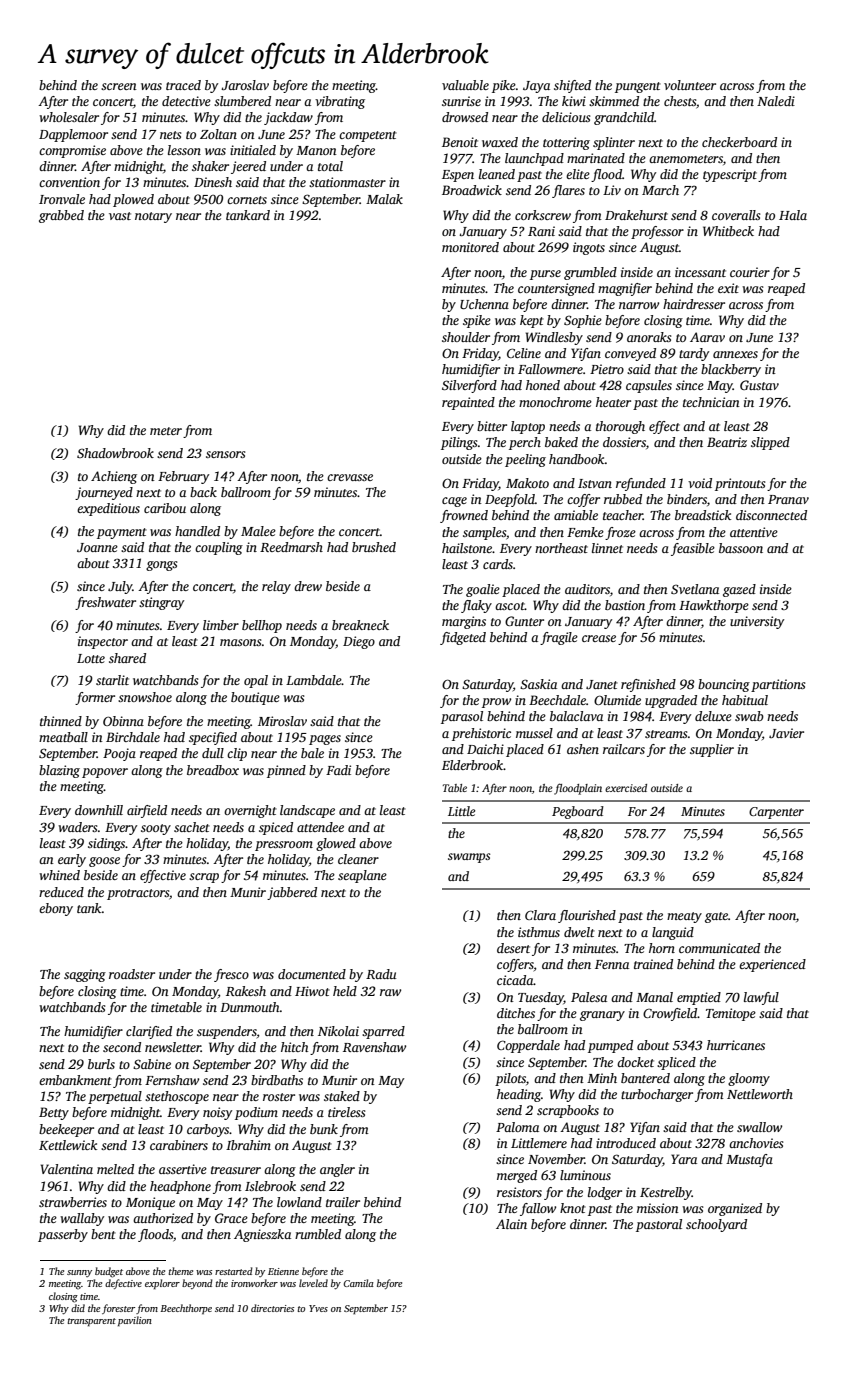 This image has height=1400, width=849. What do you see at coordinates (358, 1283) in the image?
I see `Camila` at bounding box center [358, 1283].
